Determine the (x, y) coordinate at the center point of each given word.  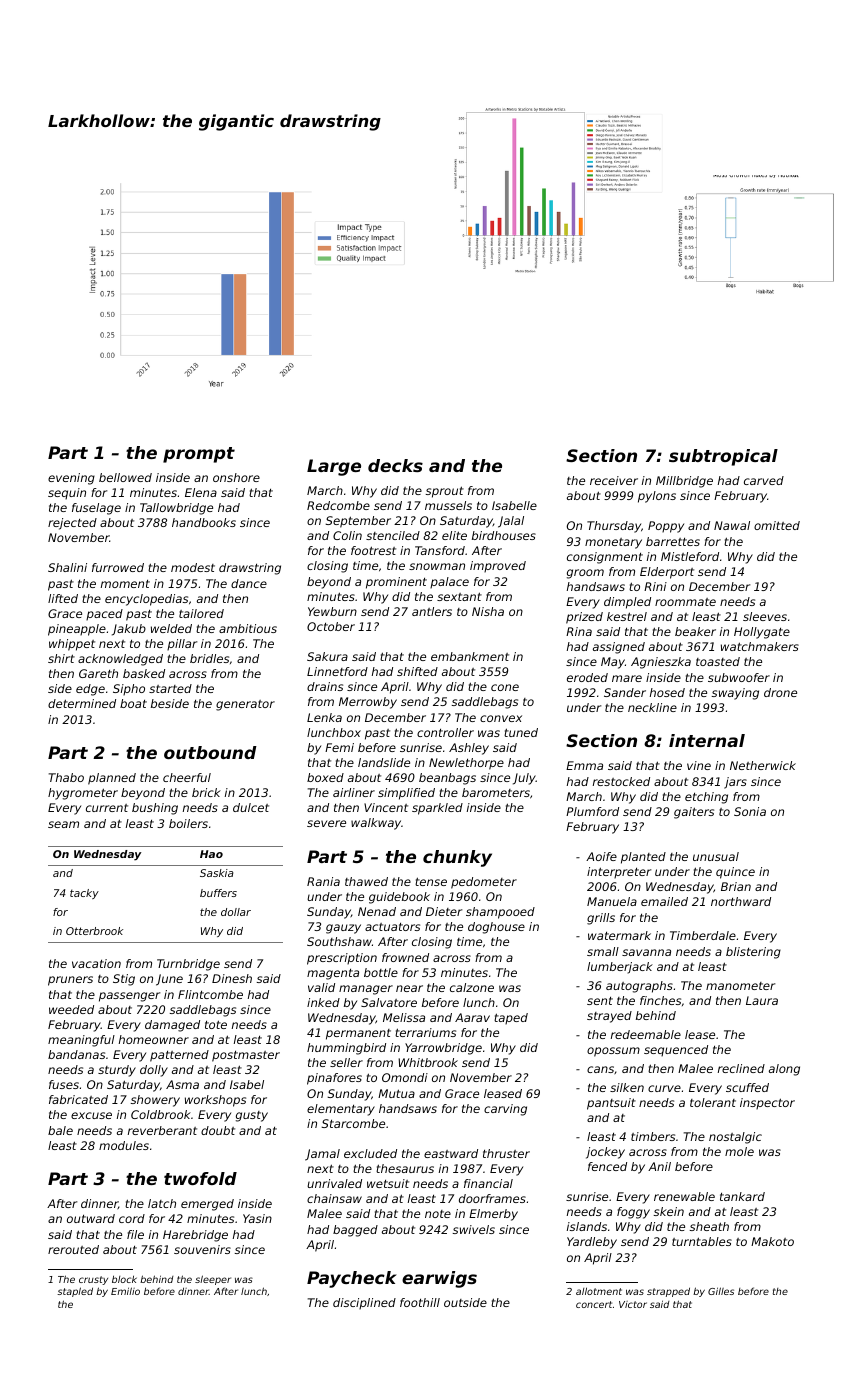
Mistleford (690, 556)
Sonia (750, 811)
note (438, 1214)
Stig (124, 980)
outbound (210, 752)
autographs (639, 987)
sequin (67, 494)
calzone (472, 987)
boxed (325, 777)
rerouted (73, 1249)
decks (395, 465)
